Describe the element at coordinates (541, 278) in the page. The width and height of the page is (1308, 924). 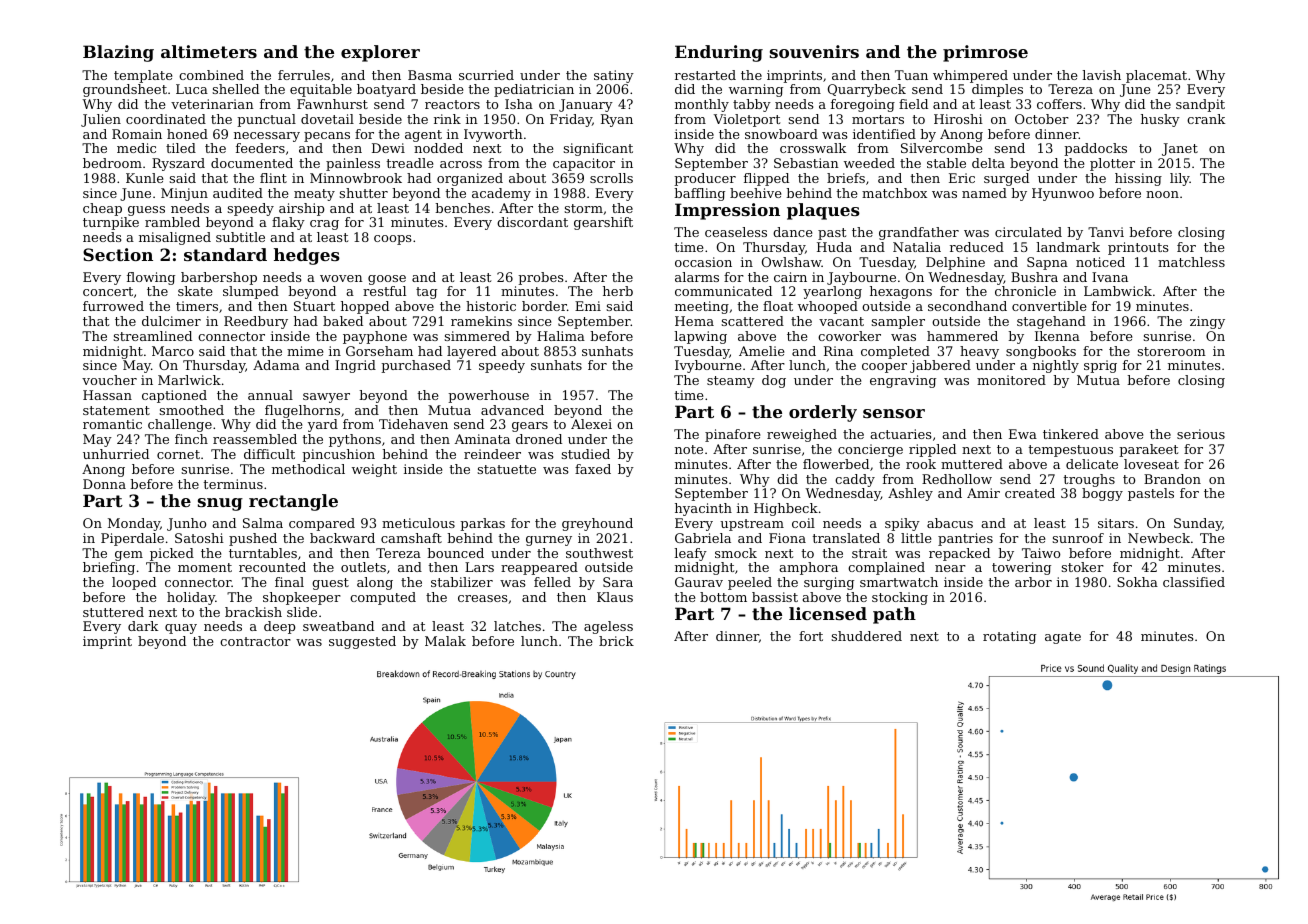
I see `probes` at that location.
